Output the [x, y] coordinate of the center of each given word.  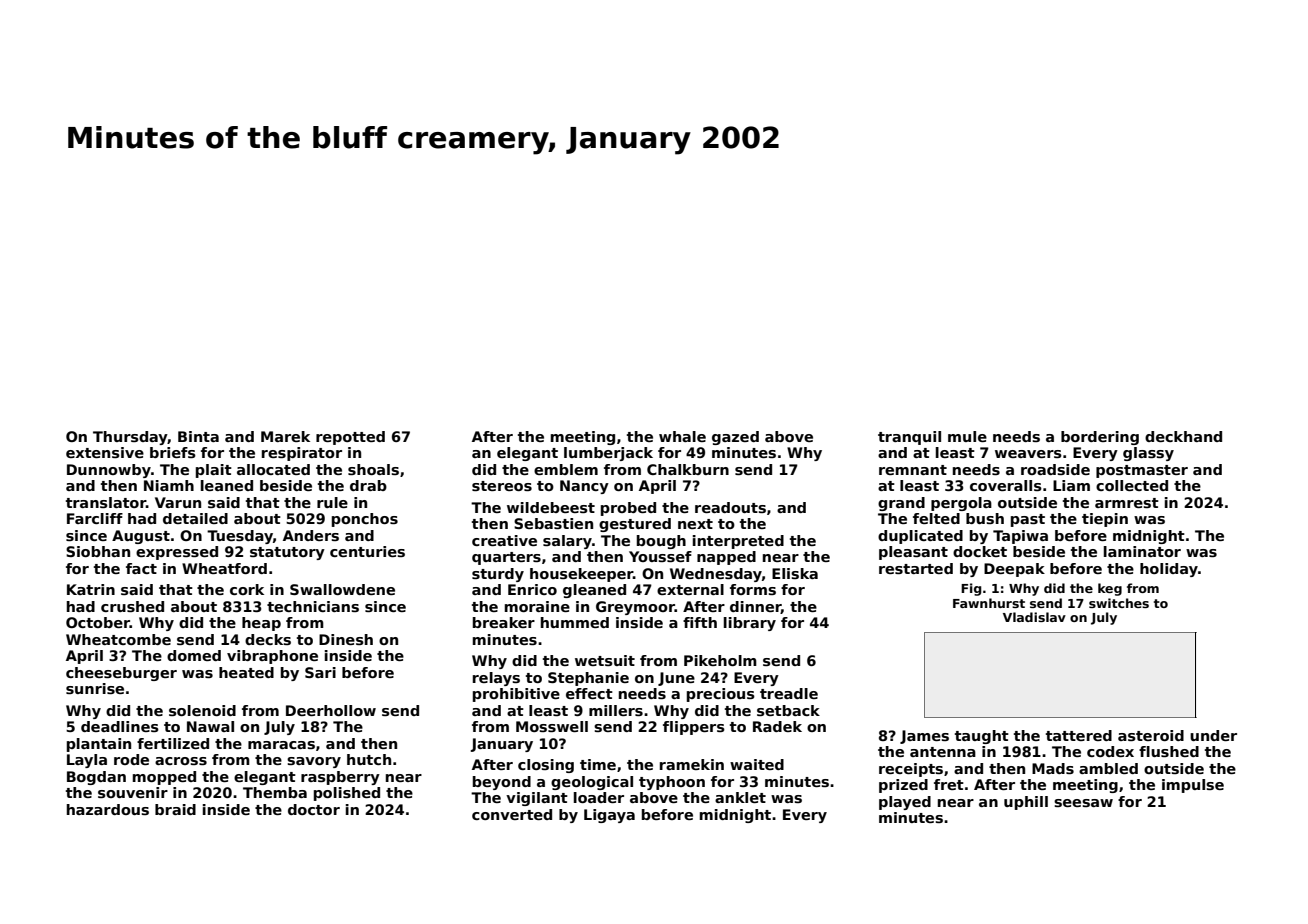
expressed [177, 553]
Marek [285, 436]
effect [589, 693]
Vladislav [1034, 617]
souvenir [133, 792]
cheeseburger [121, 674]
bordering [1100, 438]
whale [682, 436]
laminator [1142, 551]
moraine [537, 606]
